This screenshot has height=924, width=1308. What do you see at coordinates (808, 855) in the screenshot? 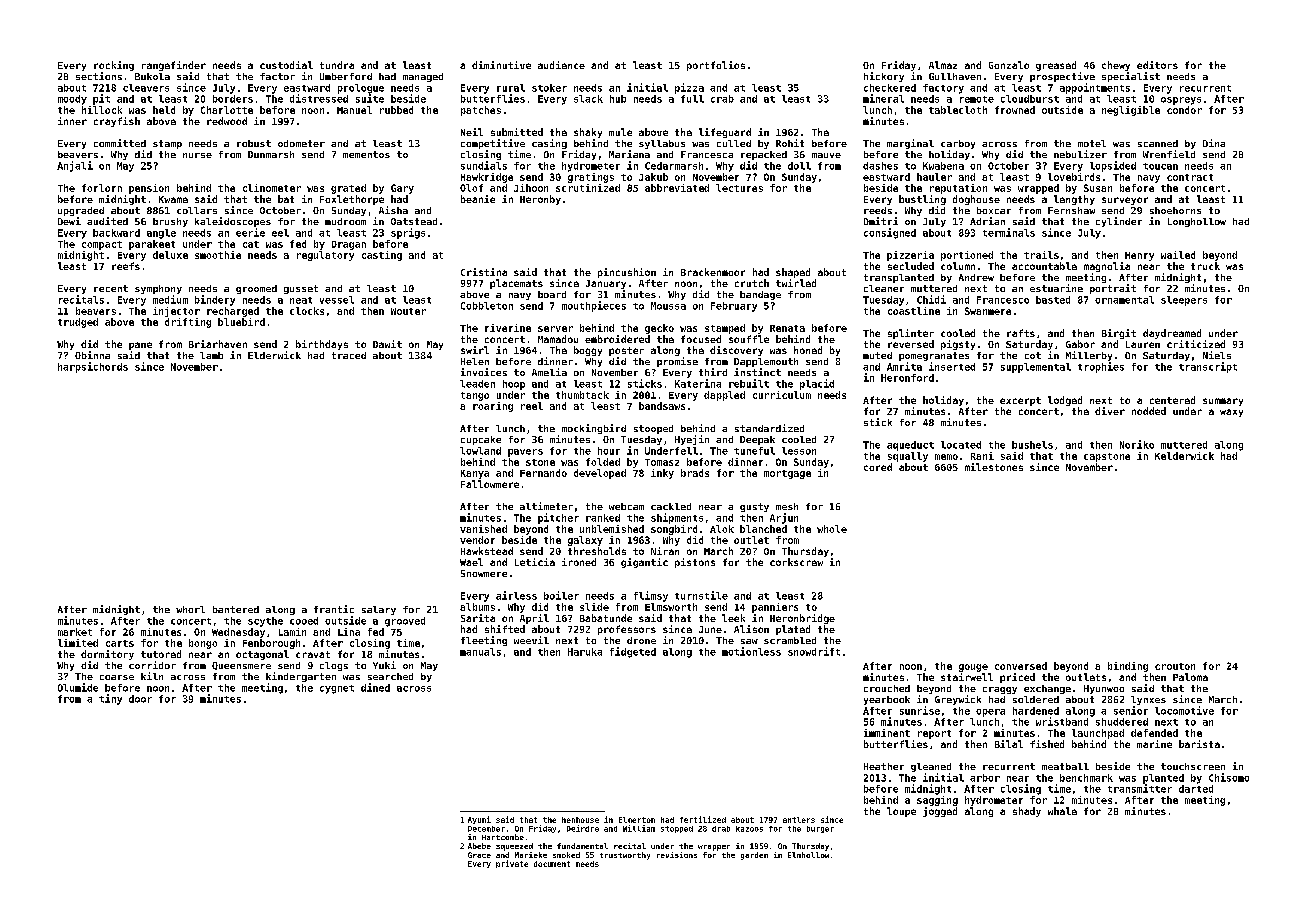
I see `Elmhollow` at bounding box center [808, 855].
